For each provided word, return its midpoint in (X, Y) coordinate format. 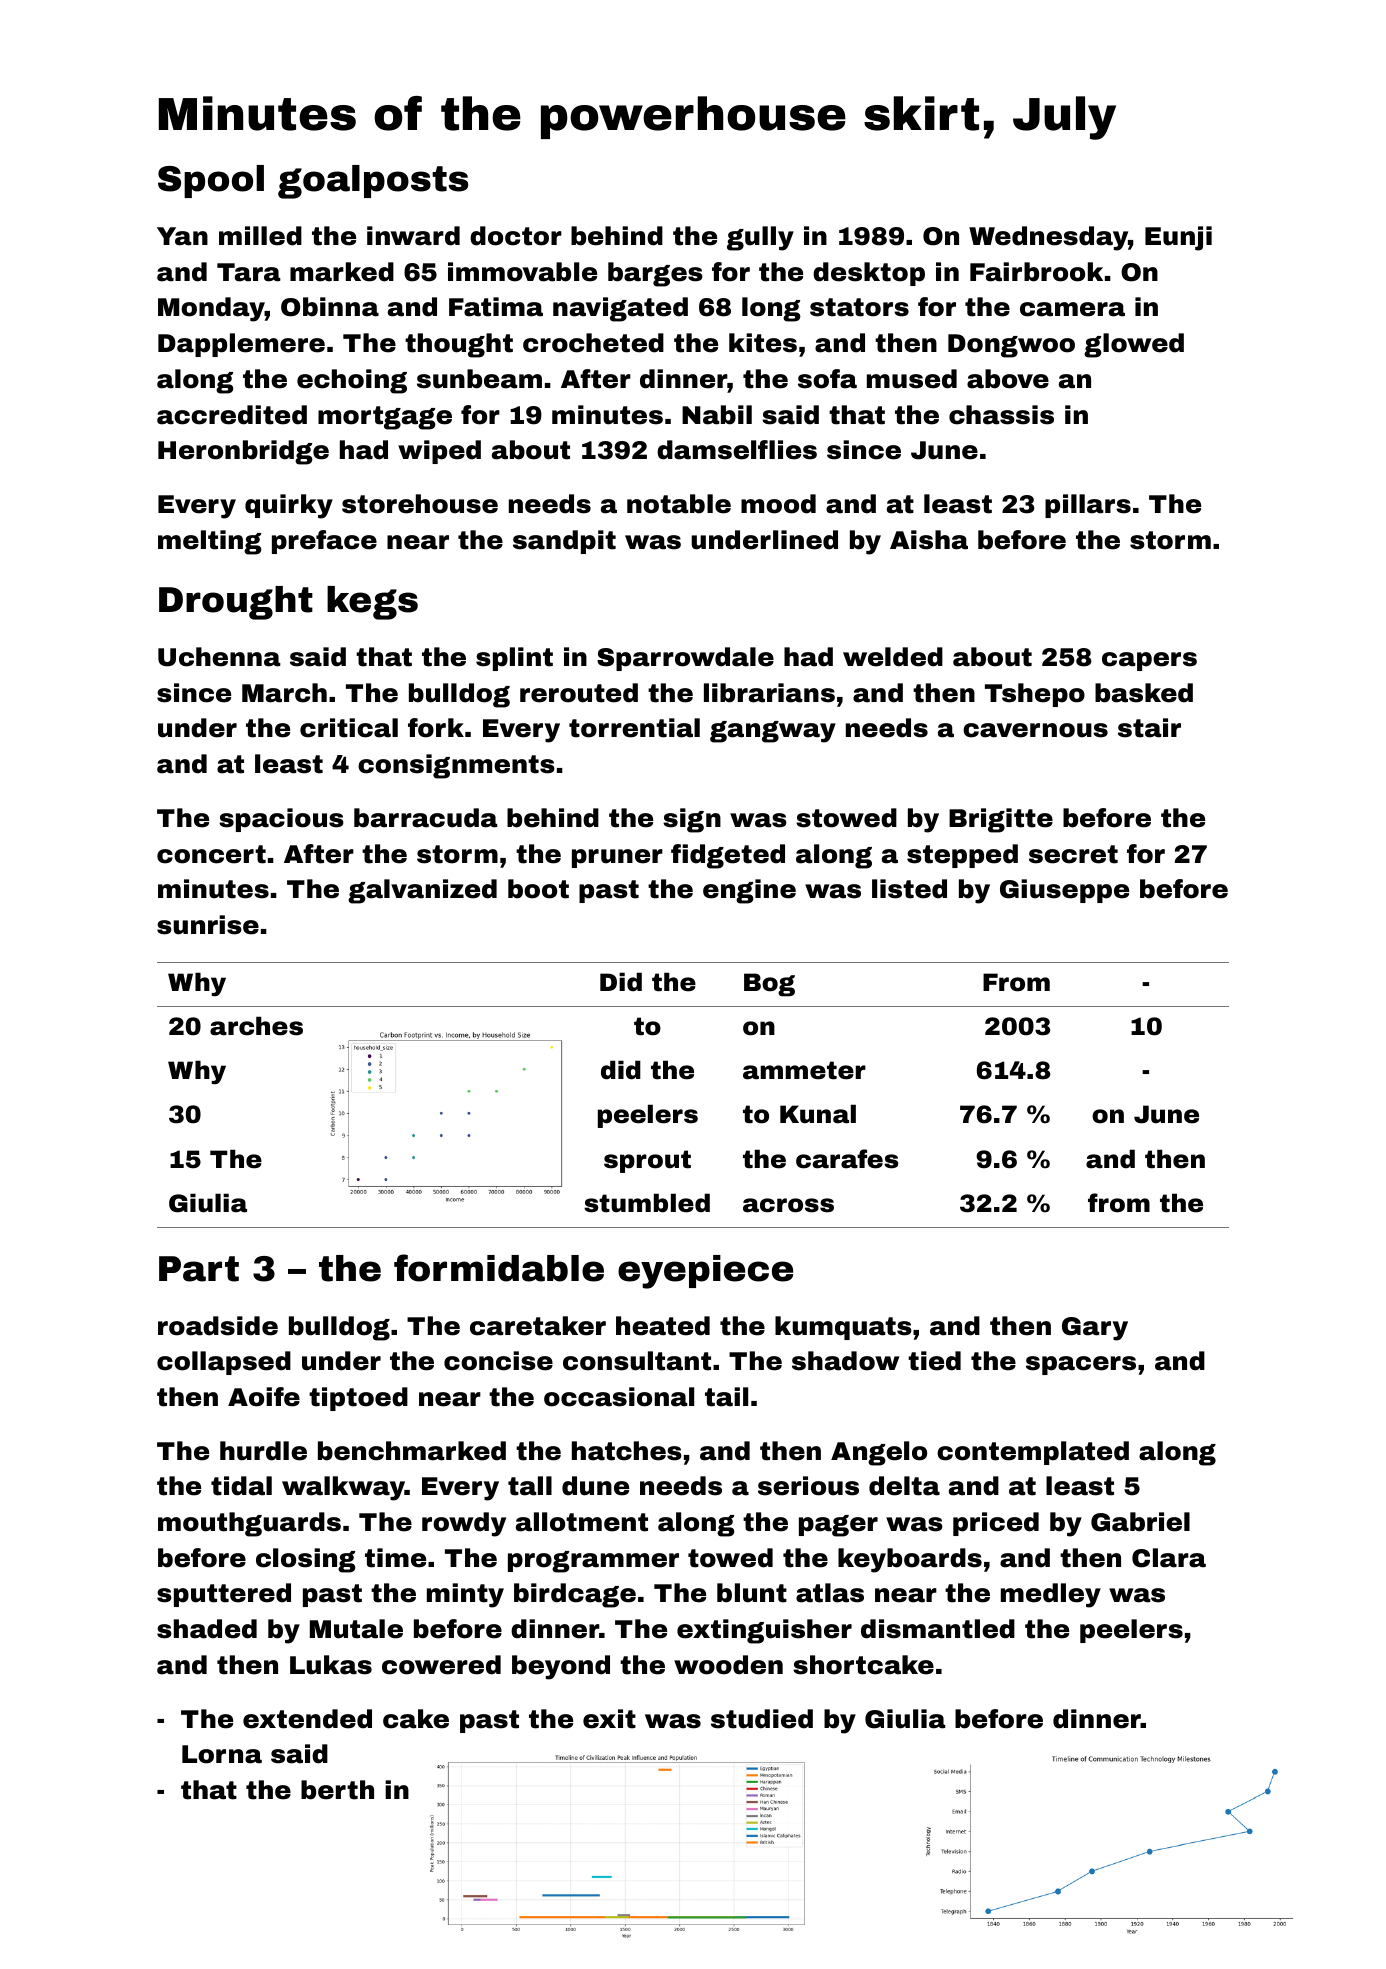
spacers (1081, 1365)
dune (595, 1486)
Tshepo (1035, 695)
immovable (522, 272)
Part (199, 1269)
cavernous (1035, 730)
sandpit (564, 542)
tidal (241, 1486)
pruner (617, 858)
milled (260, 236)
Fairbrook (1036, 272)
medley (1051, 1595)
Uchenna (219, 657)
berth (337, 1790)
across (788, 1205)
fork (436, 728)
